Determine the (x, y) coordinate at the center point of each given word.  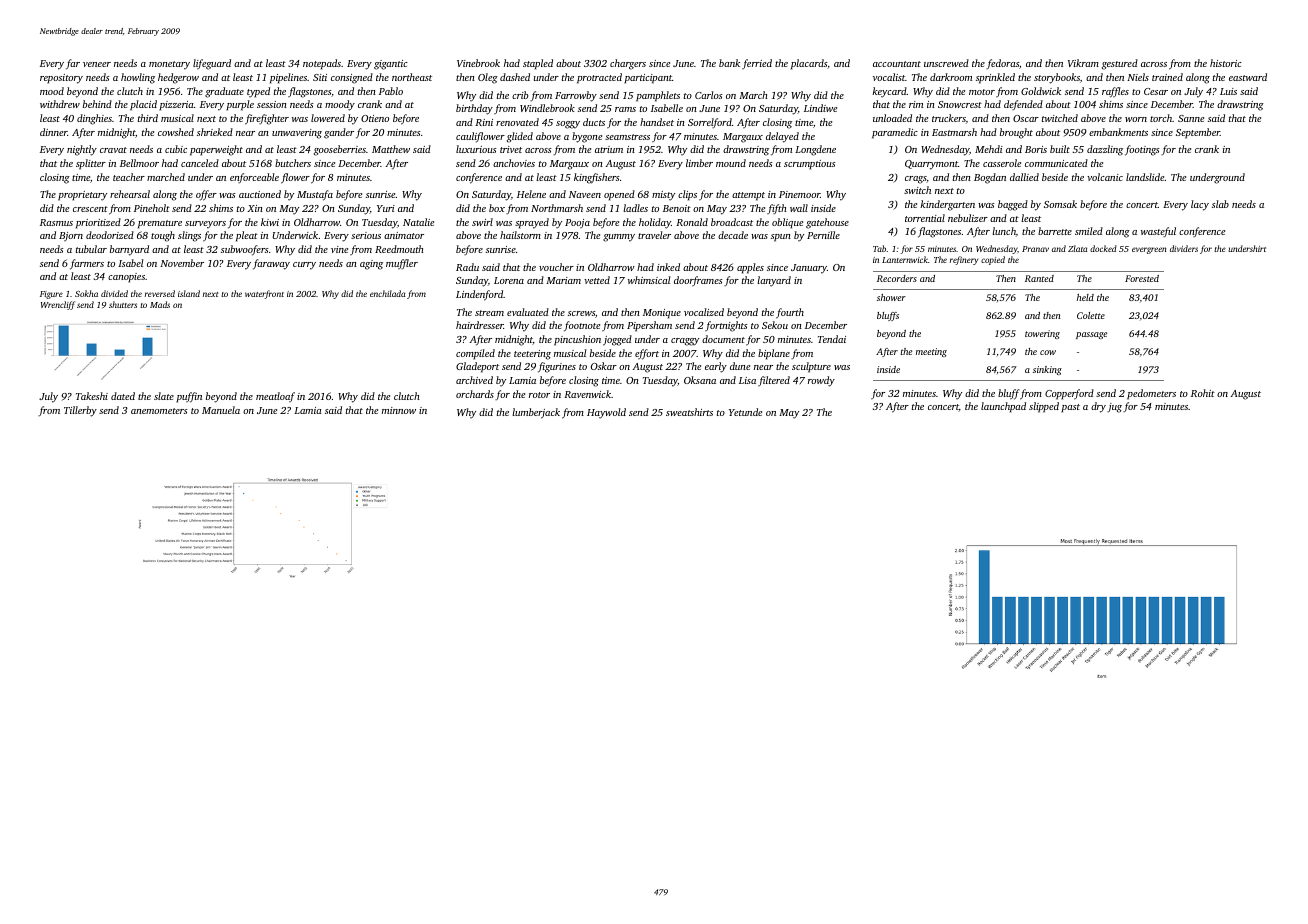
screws (581, 313)
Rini (484, 122)
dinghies (94, 119)
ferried (757, 64)
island (189, 293)
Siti (320, 77)
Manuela (221, 410)
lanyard (774, 281)
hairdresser (480, 325)
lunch (1004, 231)
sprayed (532, 223)
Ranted (1039, 278)
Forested (1142, 278)
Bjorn (71, 236)
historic (1226, 63)
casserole (1002, 163)
